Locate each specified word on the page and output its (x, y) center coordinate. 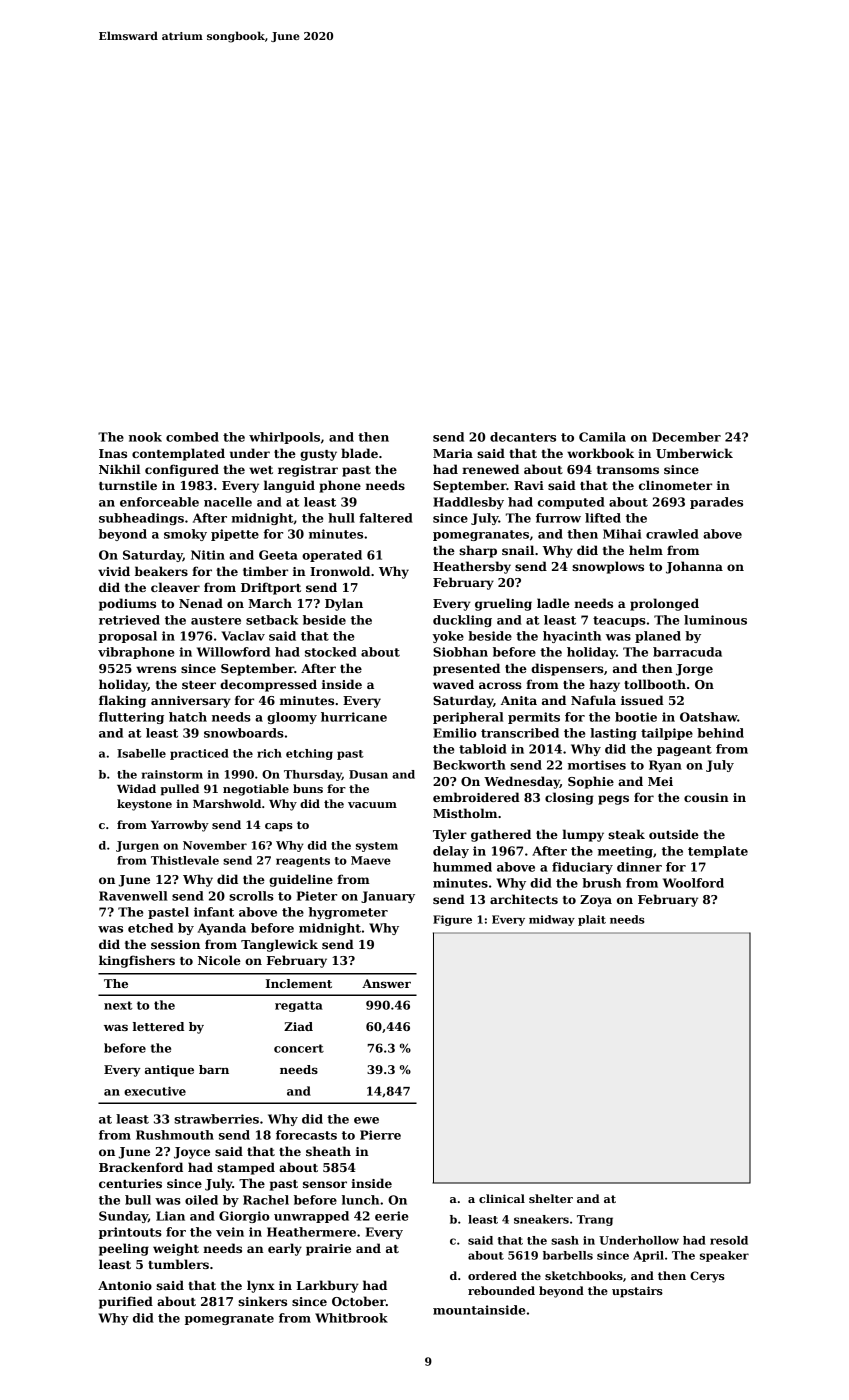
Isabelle (141, 753)
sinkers (262, 1301)
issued (642, 700)
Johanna (694, 567)
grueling (503, 604)
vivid (114, 571)
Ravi (529, 485)
